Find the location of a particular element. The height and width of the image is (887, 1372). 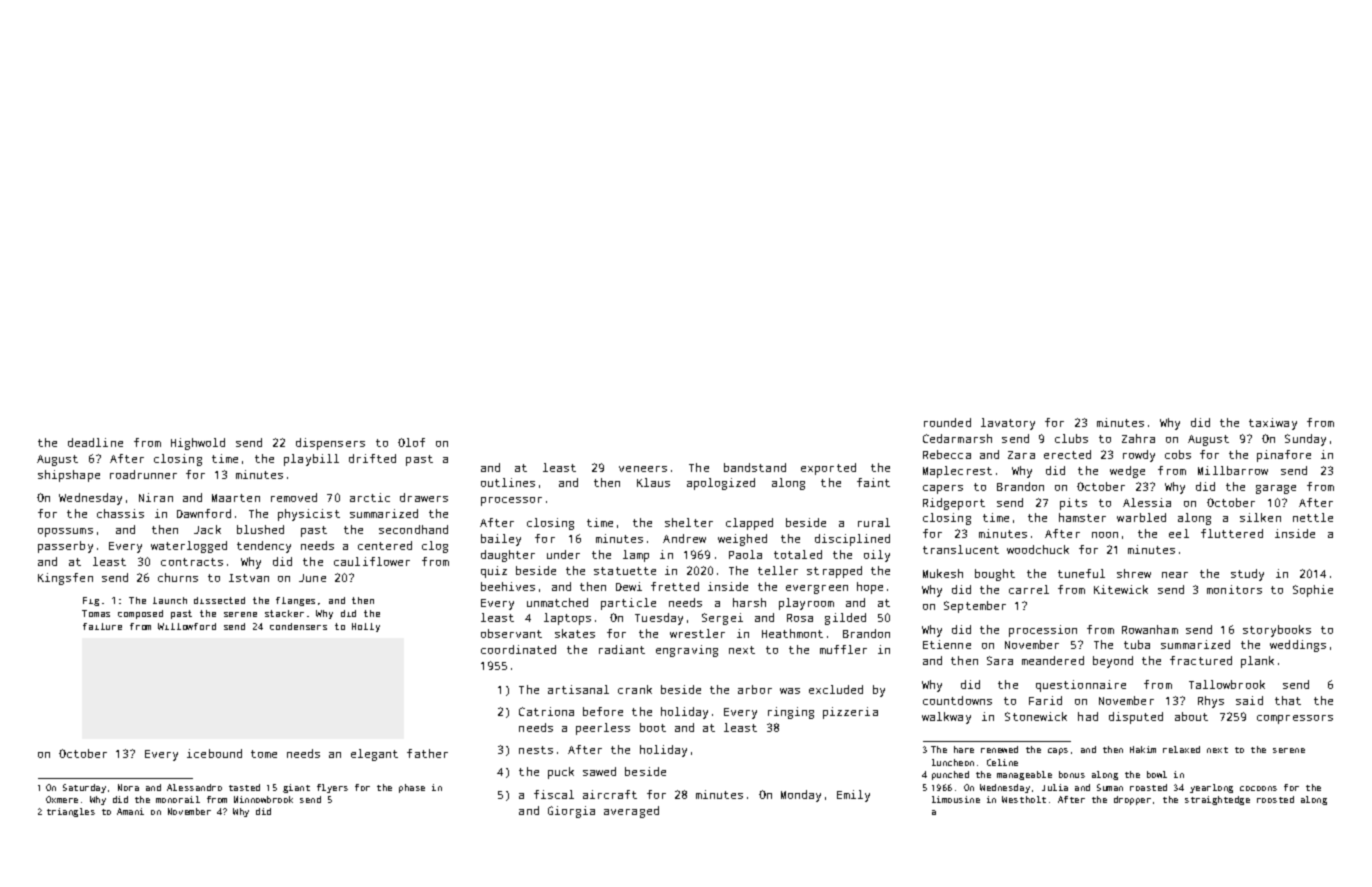

Alessandro is located at coordinates (194, 787).
